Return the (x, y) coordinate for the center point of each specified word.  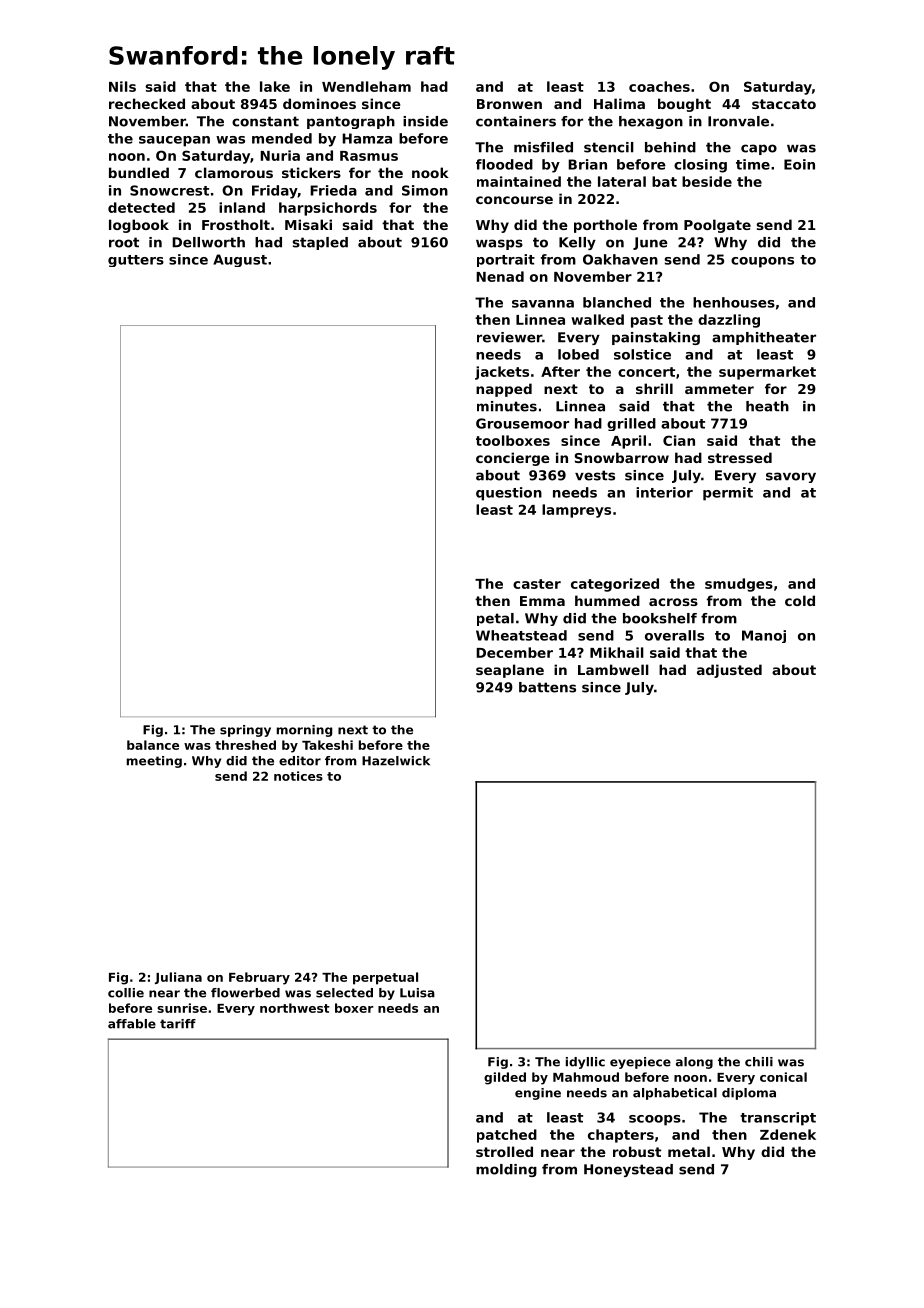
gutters (136, 261)
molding (506, 1170)
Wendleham (366, 86)
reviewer (509, 337)
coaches (659, 86)
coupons (762, 262)
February (259, 978)
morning (304, 731)
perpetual (385, 978)
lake (275, 86)
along (694, 1063)
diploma (749, 1094)
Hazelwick (396, 761)
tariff (178, 1024)
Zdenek (788, 1134)
